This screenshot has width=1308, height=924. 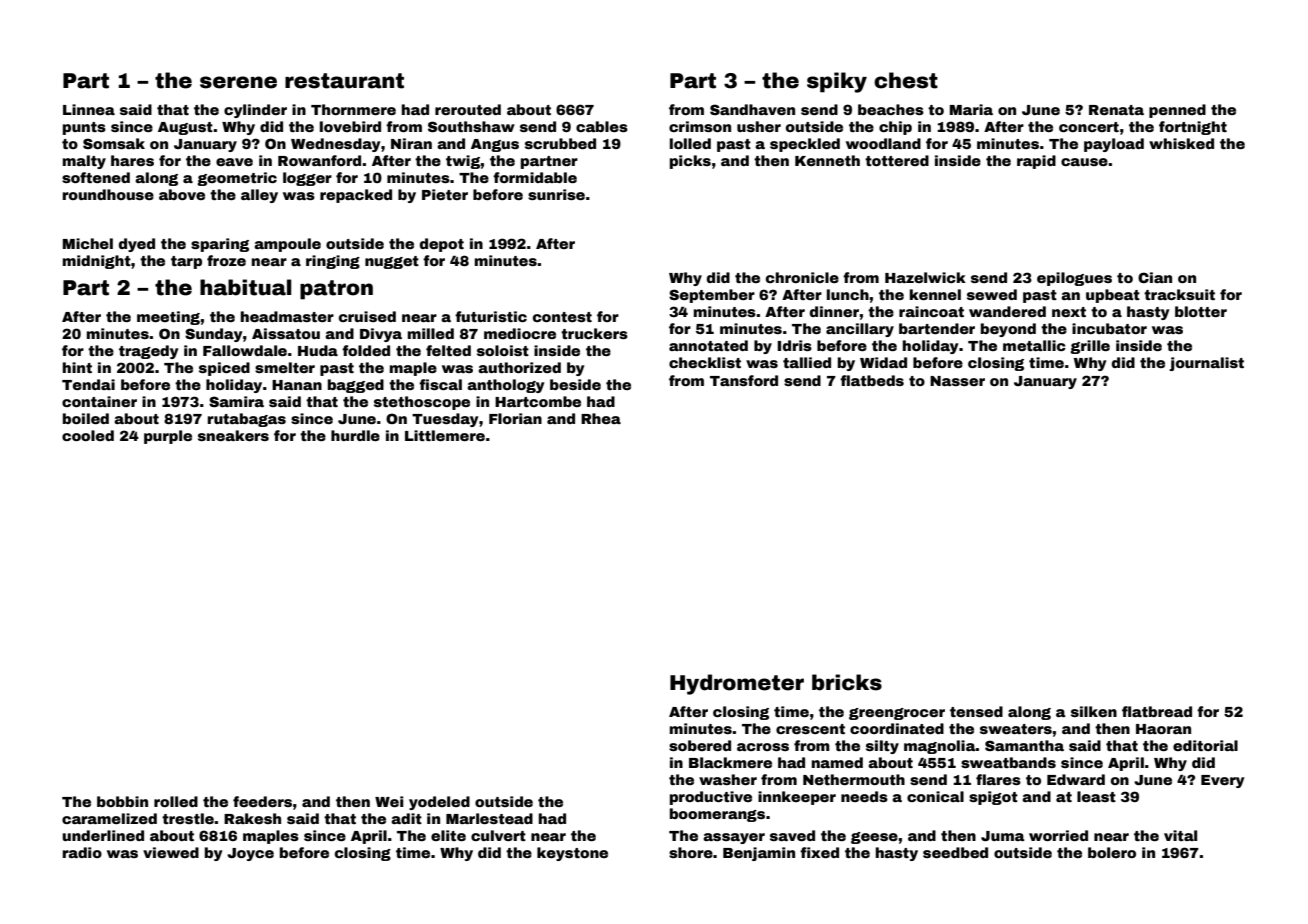 What do you see at coordinates (737, 684) in the screenshot?
I see `Hydrometer` at bounding box center [737, 684].
